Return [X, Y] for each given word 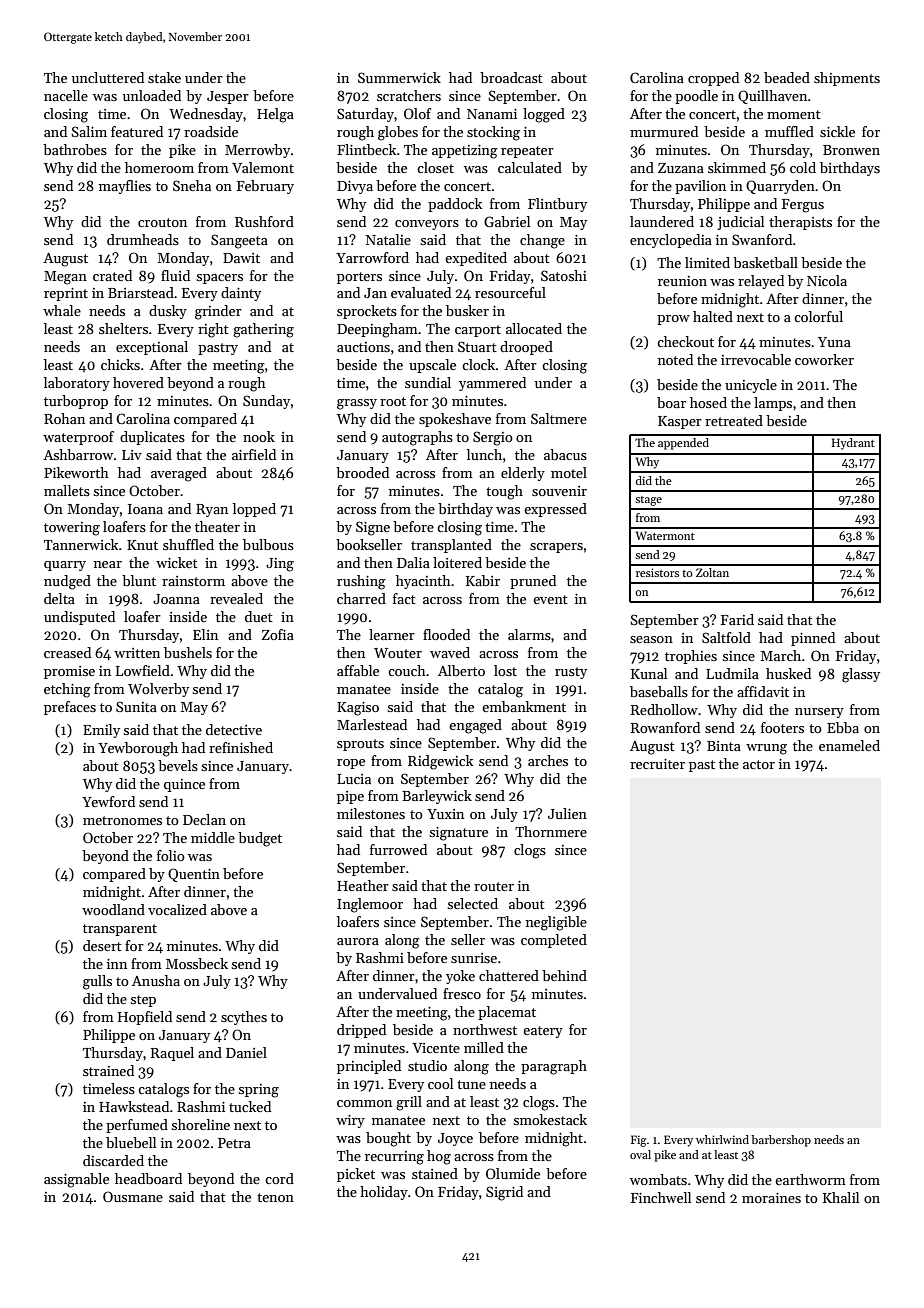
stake [164, 77]
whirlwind [722, 1139]
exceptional [152, 348]
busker [467, 310]
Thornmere [551, 831]
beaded [787, 77]
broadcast [511, 77]
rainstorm [193, 581]
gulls [97, 982]
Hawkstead [134, 1106]
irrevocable [756, 359]
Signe [373, 528]
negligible [556, 923]
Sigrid [504, 1193]
